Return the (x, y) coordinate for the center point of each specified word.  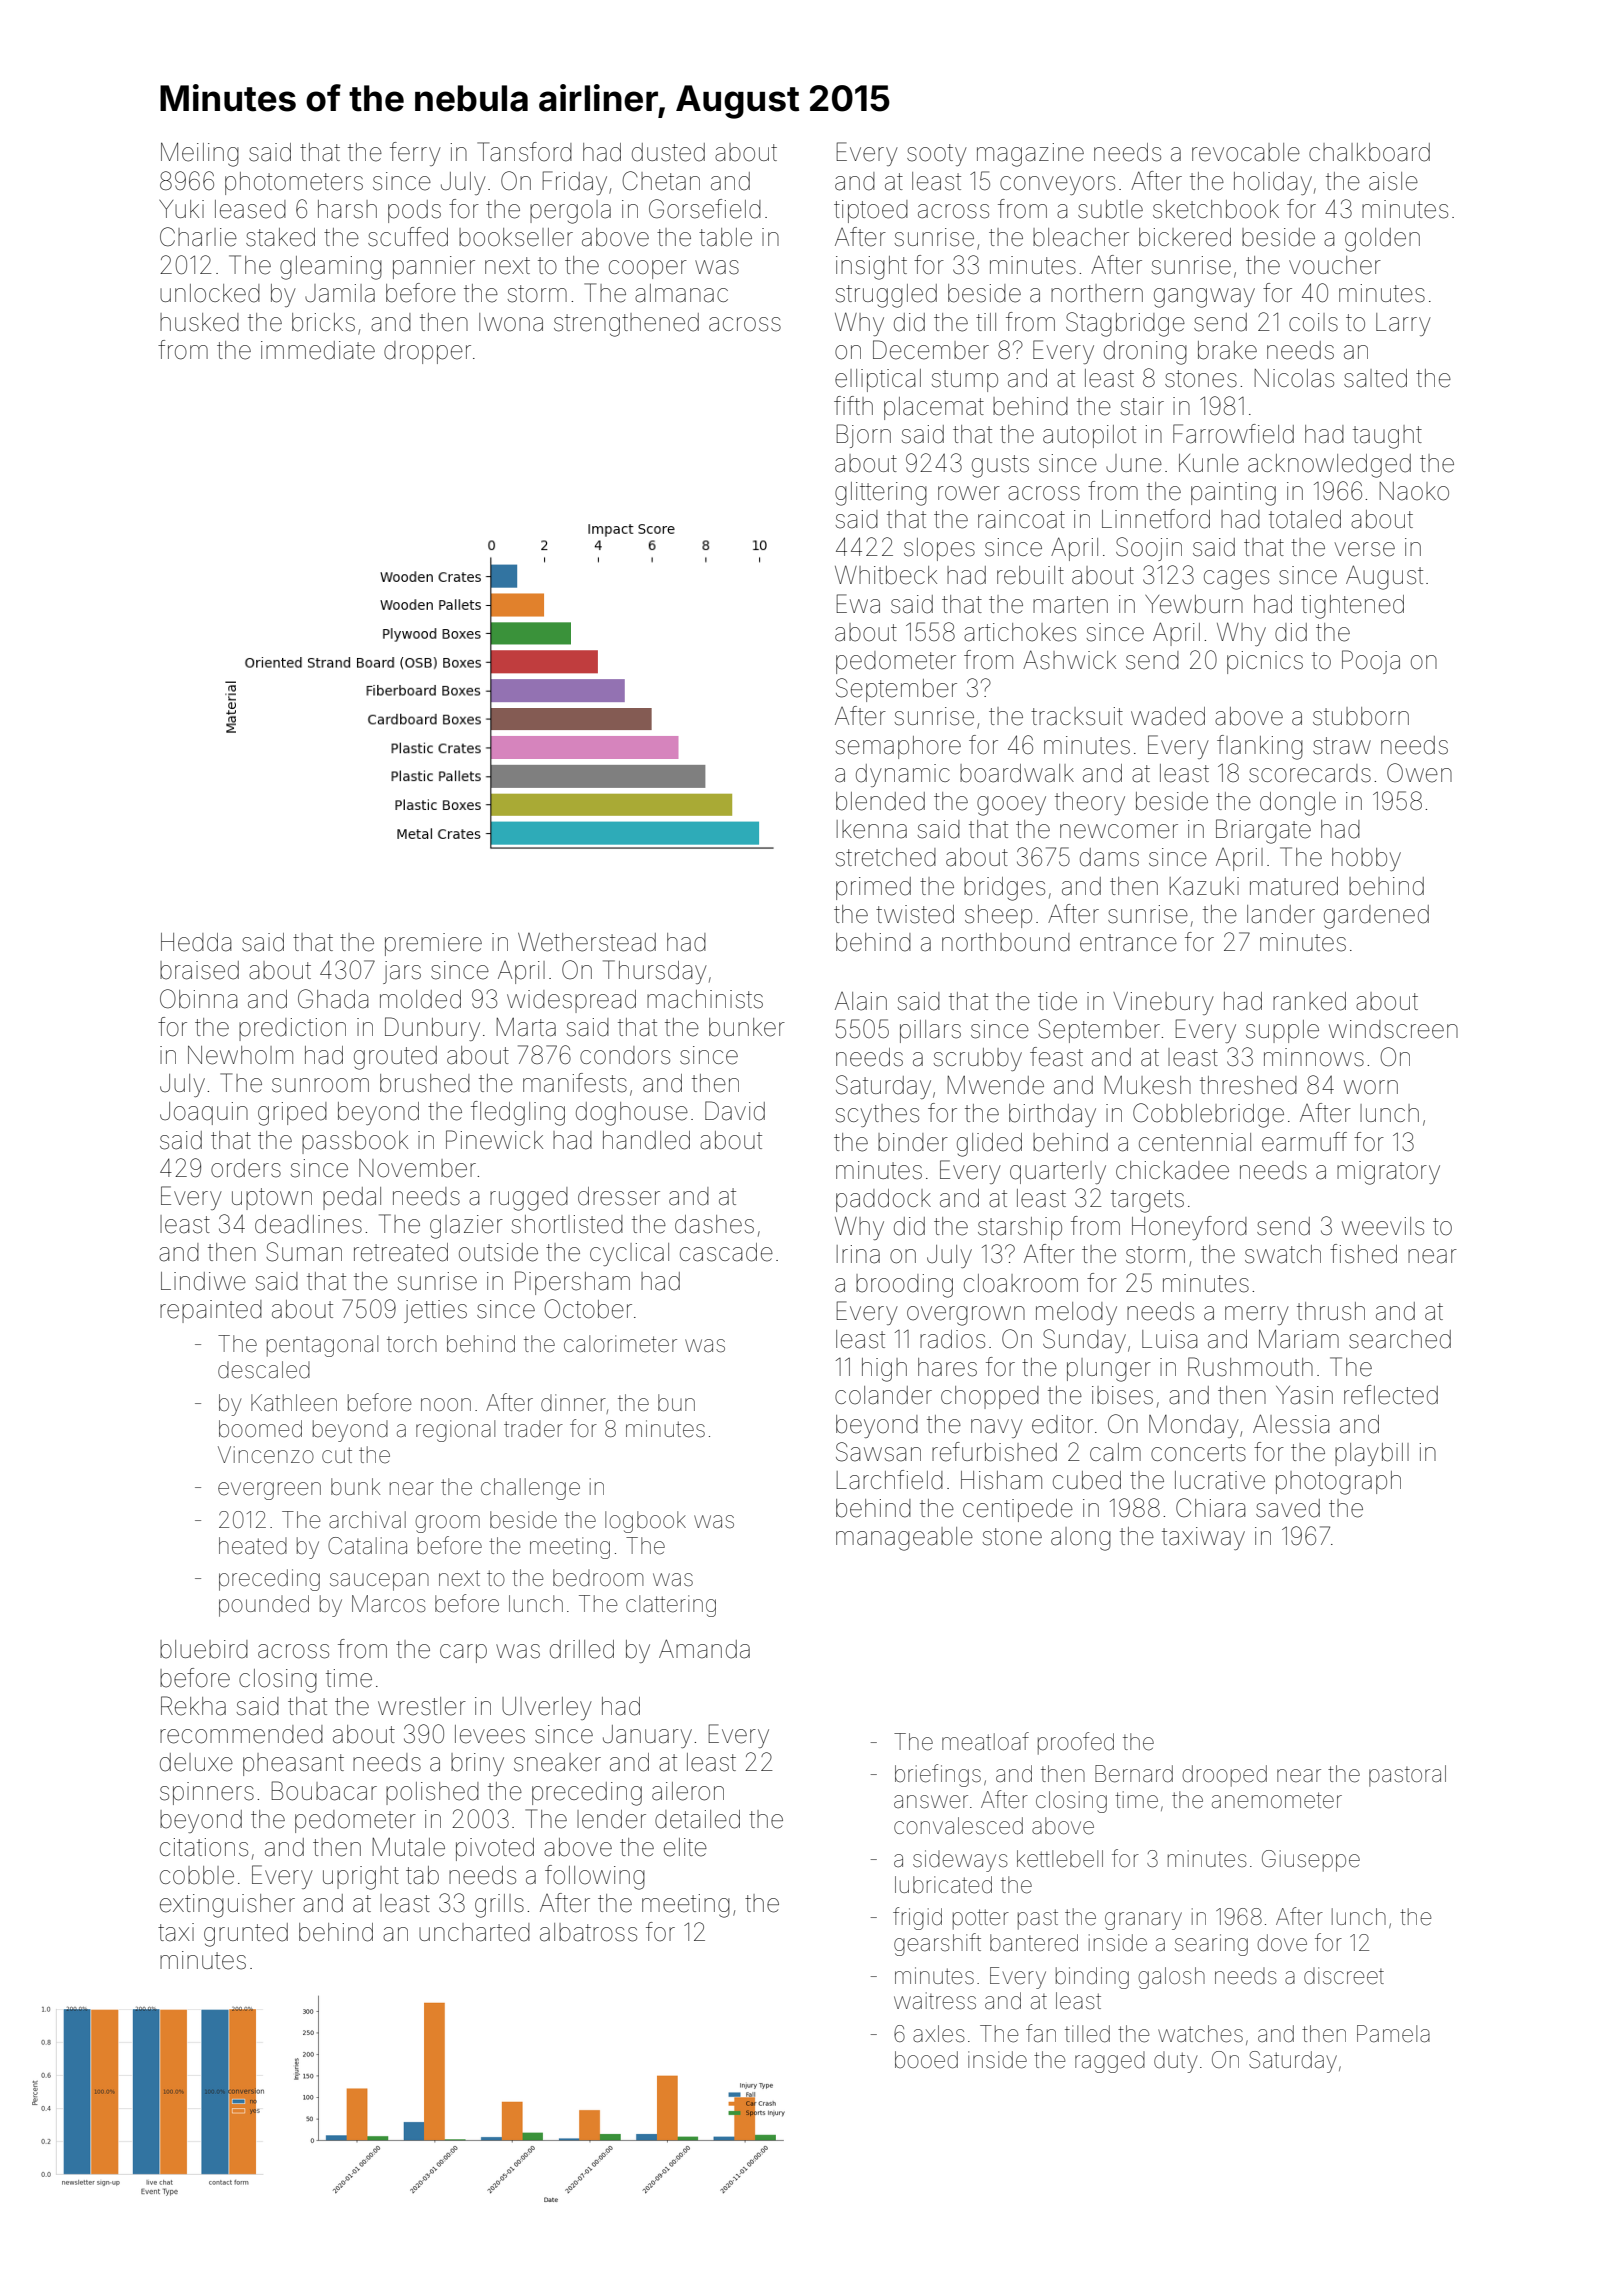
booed (926, 2060)
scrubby (978, 1059)
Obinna (198, 999)
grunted (246, 1935)
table (725, 237)
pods (414, 211)
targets (1147, 1201)
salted (1375, 378)
